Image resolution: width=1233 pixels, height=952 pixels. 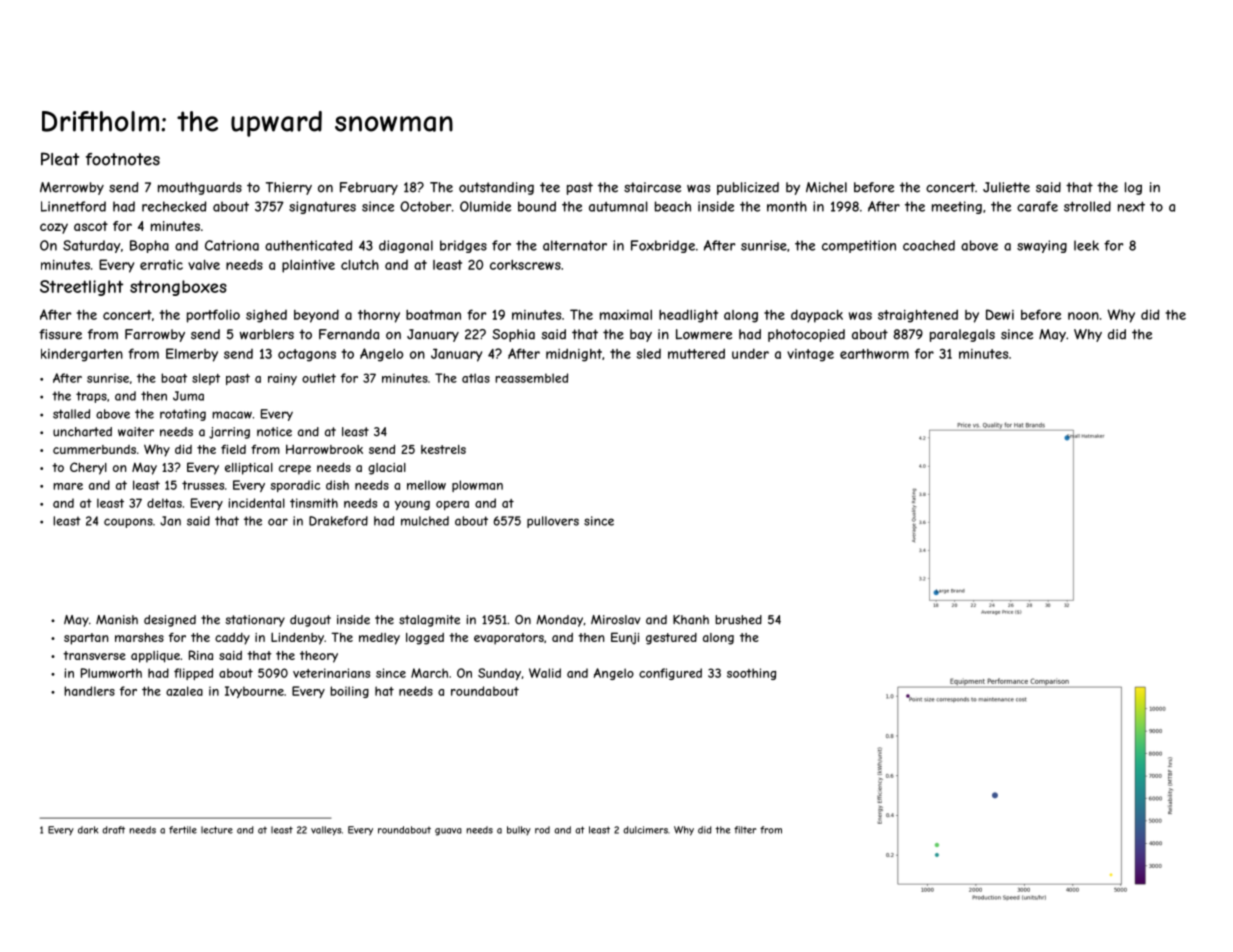 I want to click on headlight, so click(x=688, y=316).
